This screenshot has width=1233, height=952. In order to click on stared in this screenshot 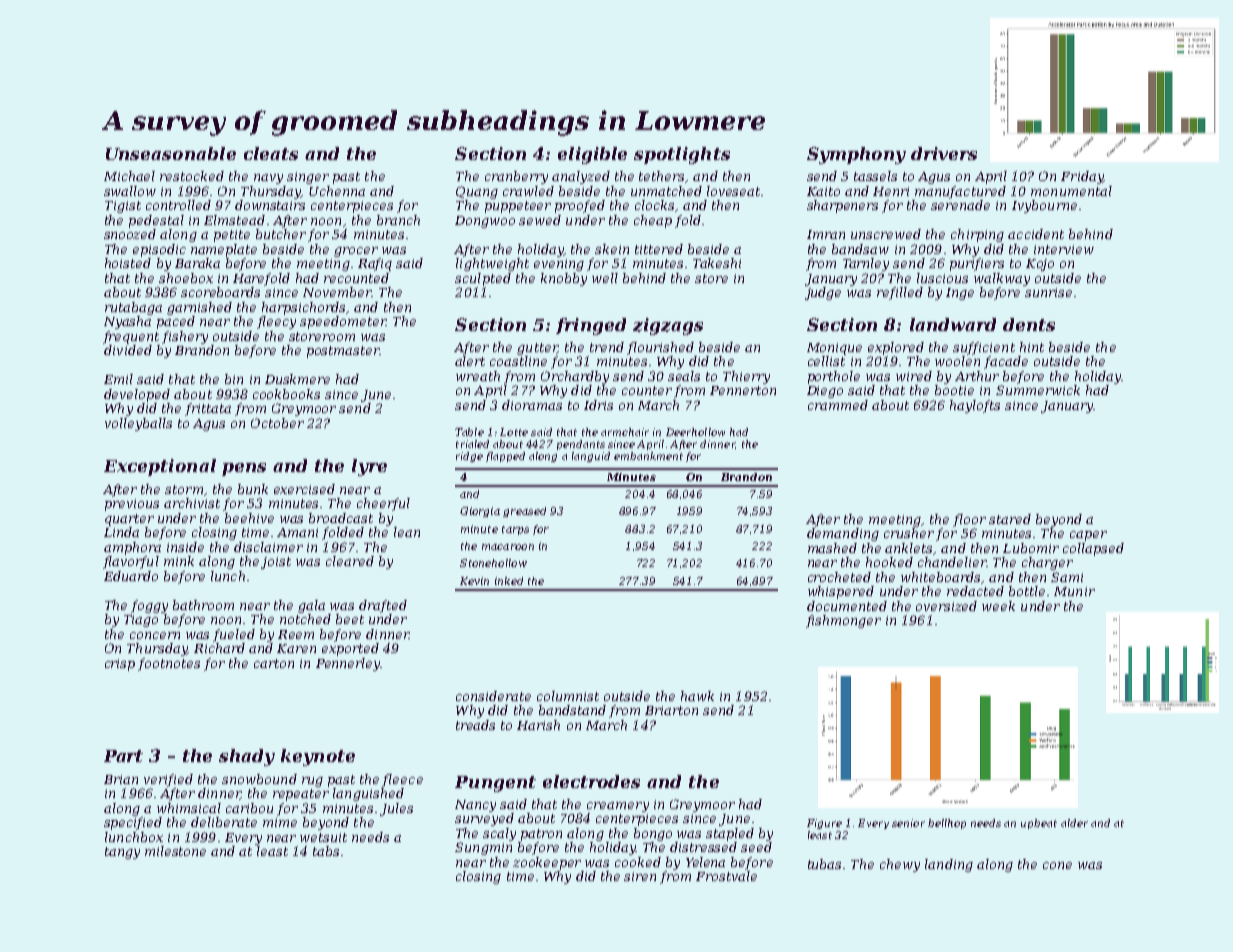, I will do `click(1010, 519)`.
